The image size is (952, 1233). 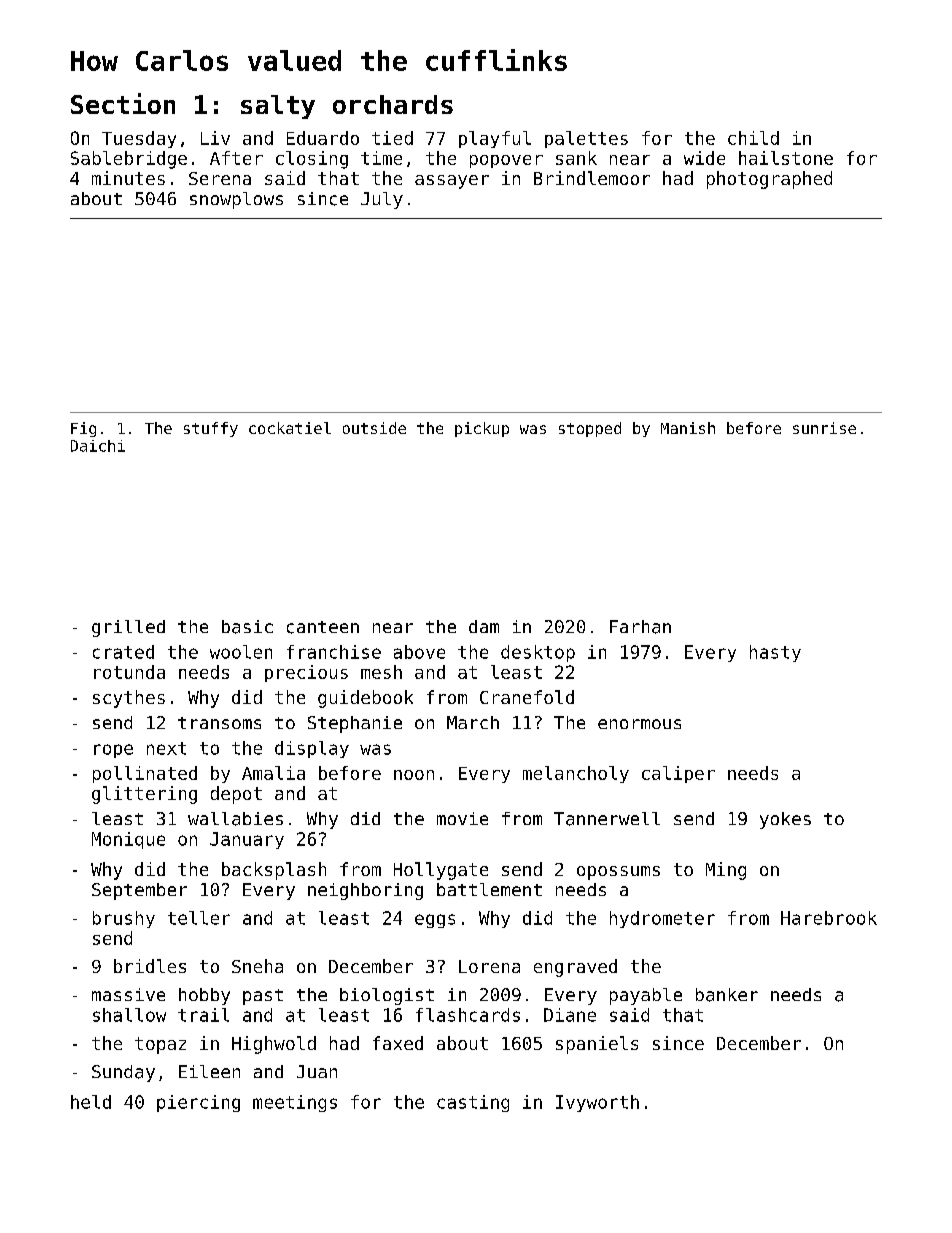 What do you see at coordinates (129, 699) in the page?
I see `scythes` at bounding box center [129, 699].
